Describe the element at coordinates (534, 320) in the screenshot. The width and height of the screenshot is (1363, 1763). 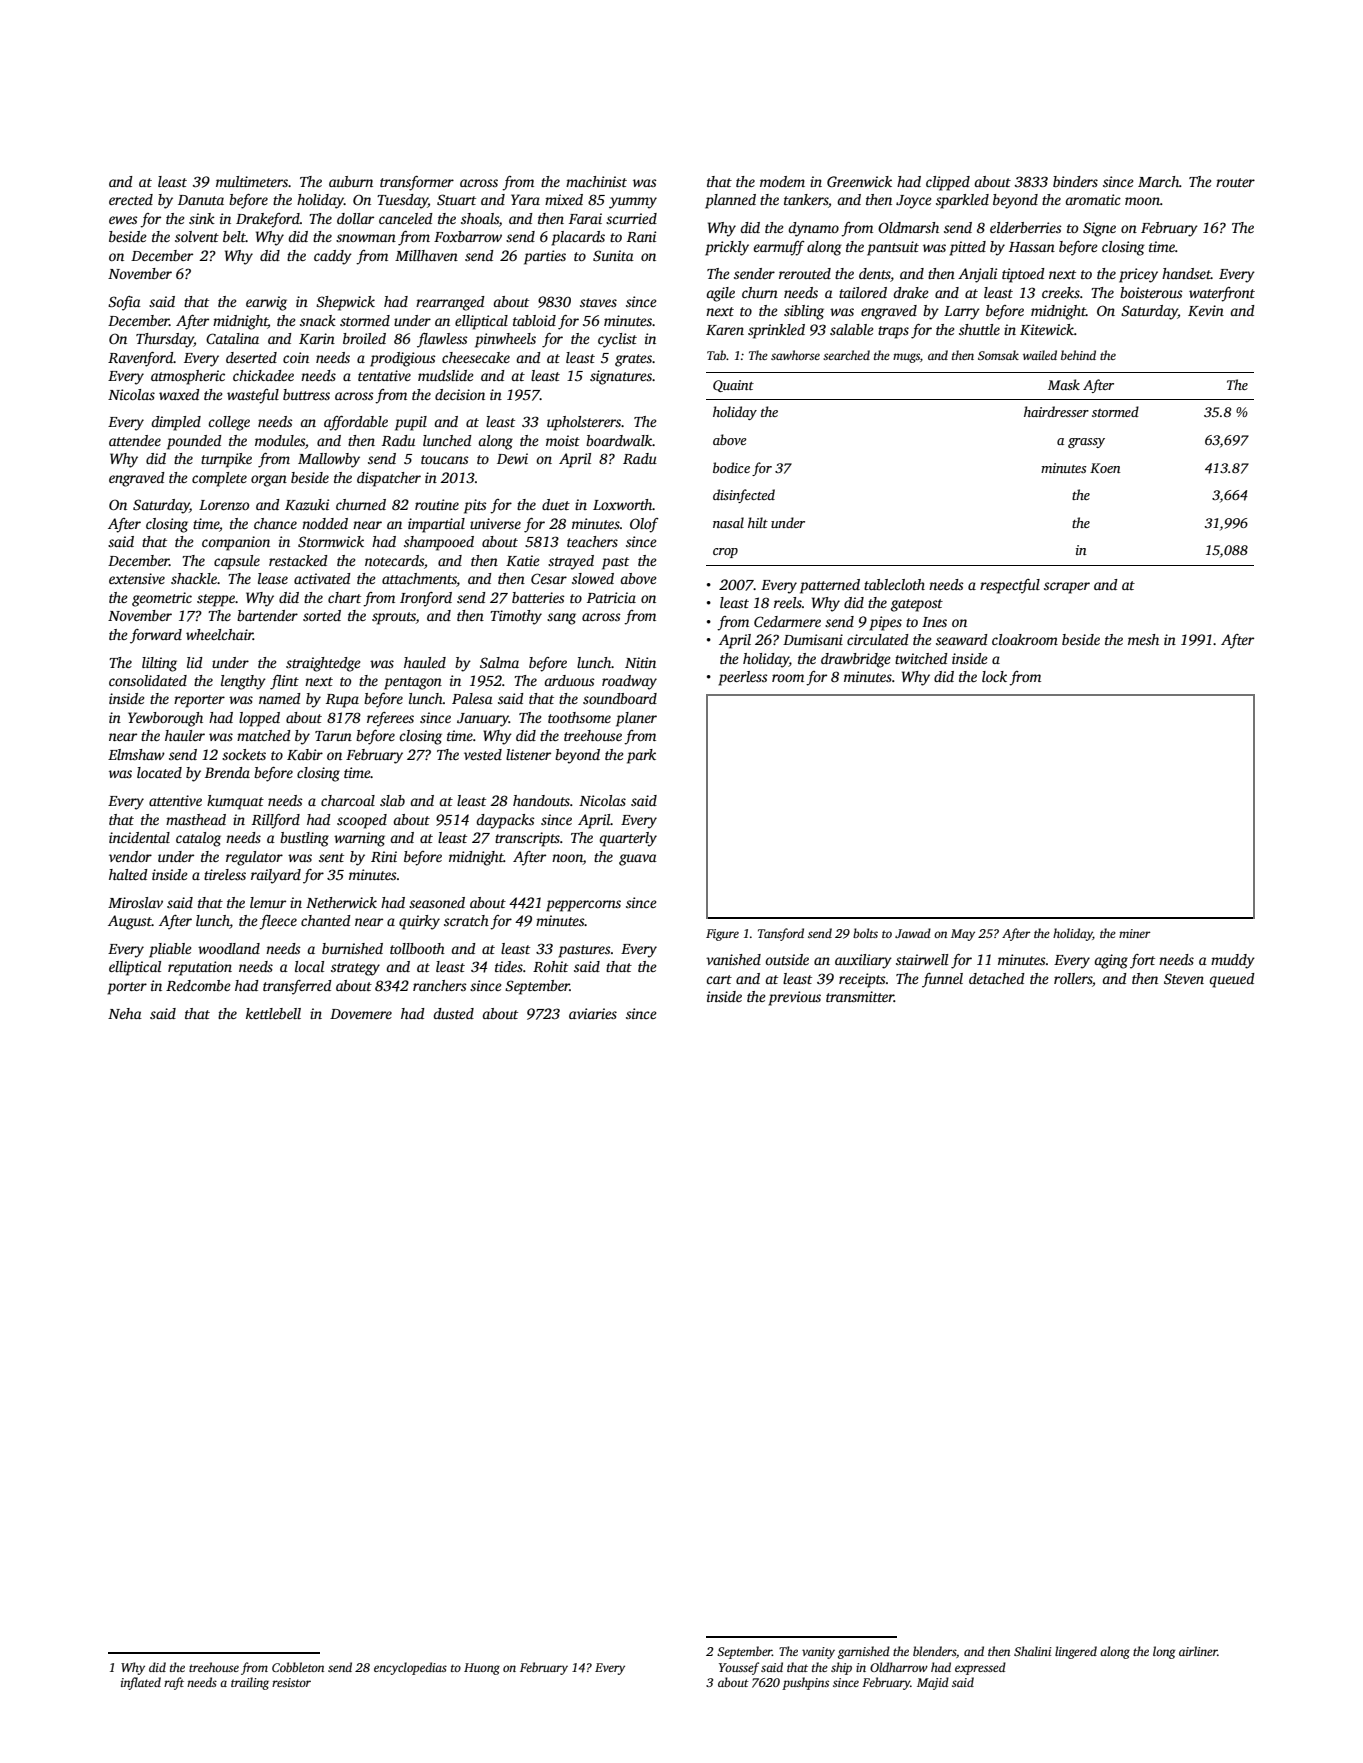
I see `tabloid` at that location.
